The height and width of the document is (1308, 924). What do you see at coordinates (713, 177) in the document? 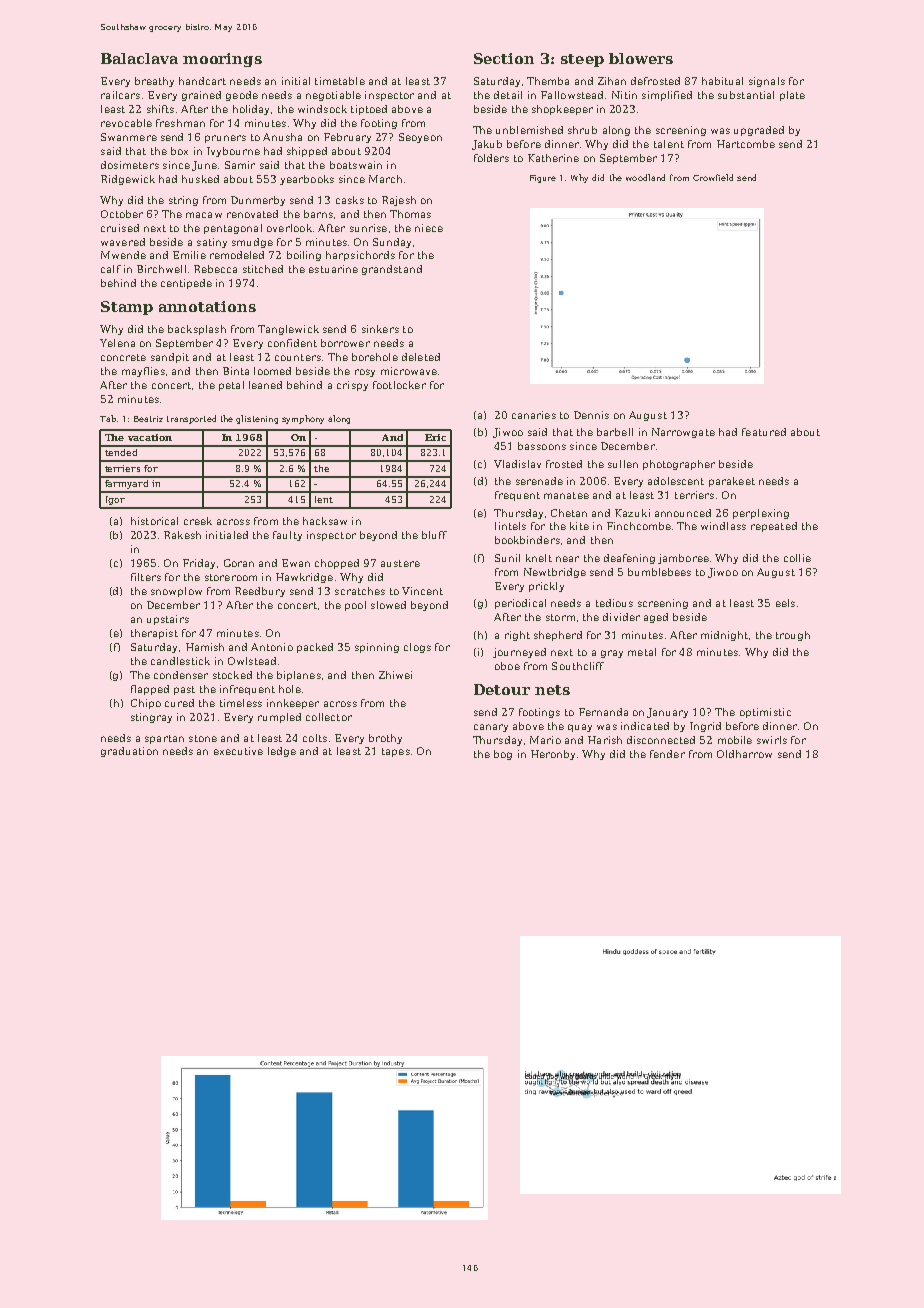
I see `Crowfield` at bounding box center [713, 177].
